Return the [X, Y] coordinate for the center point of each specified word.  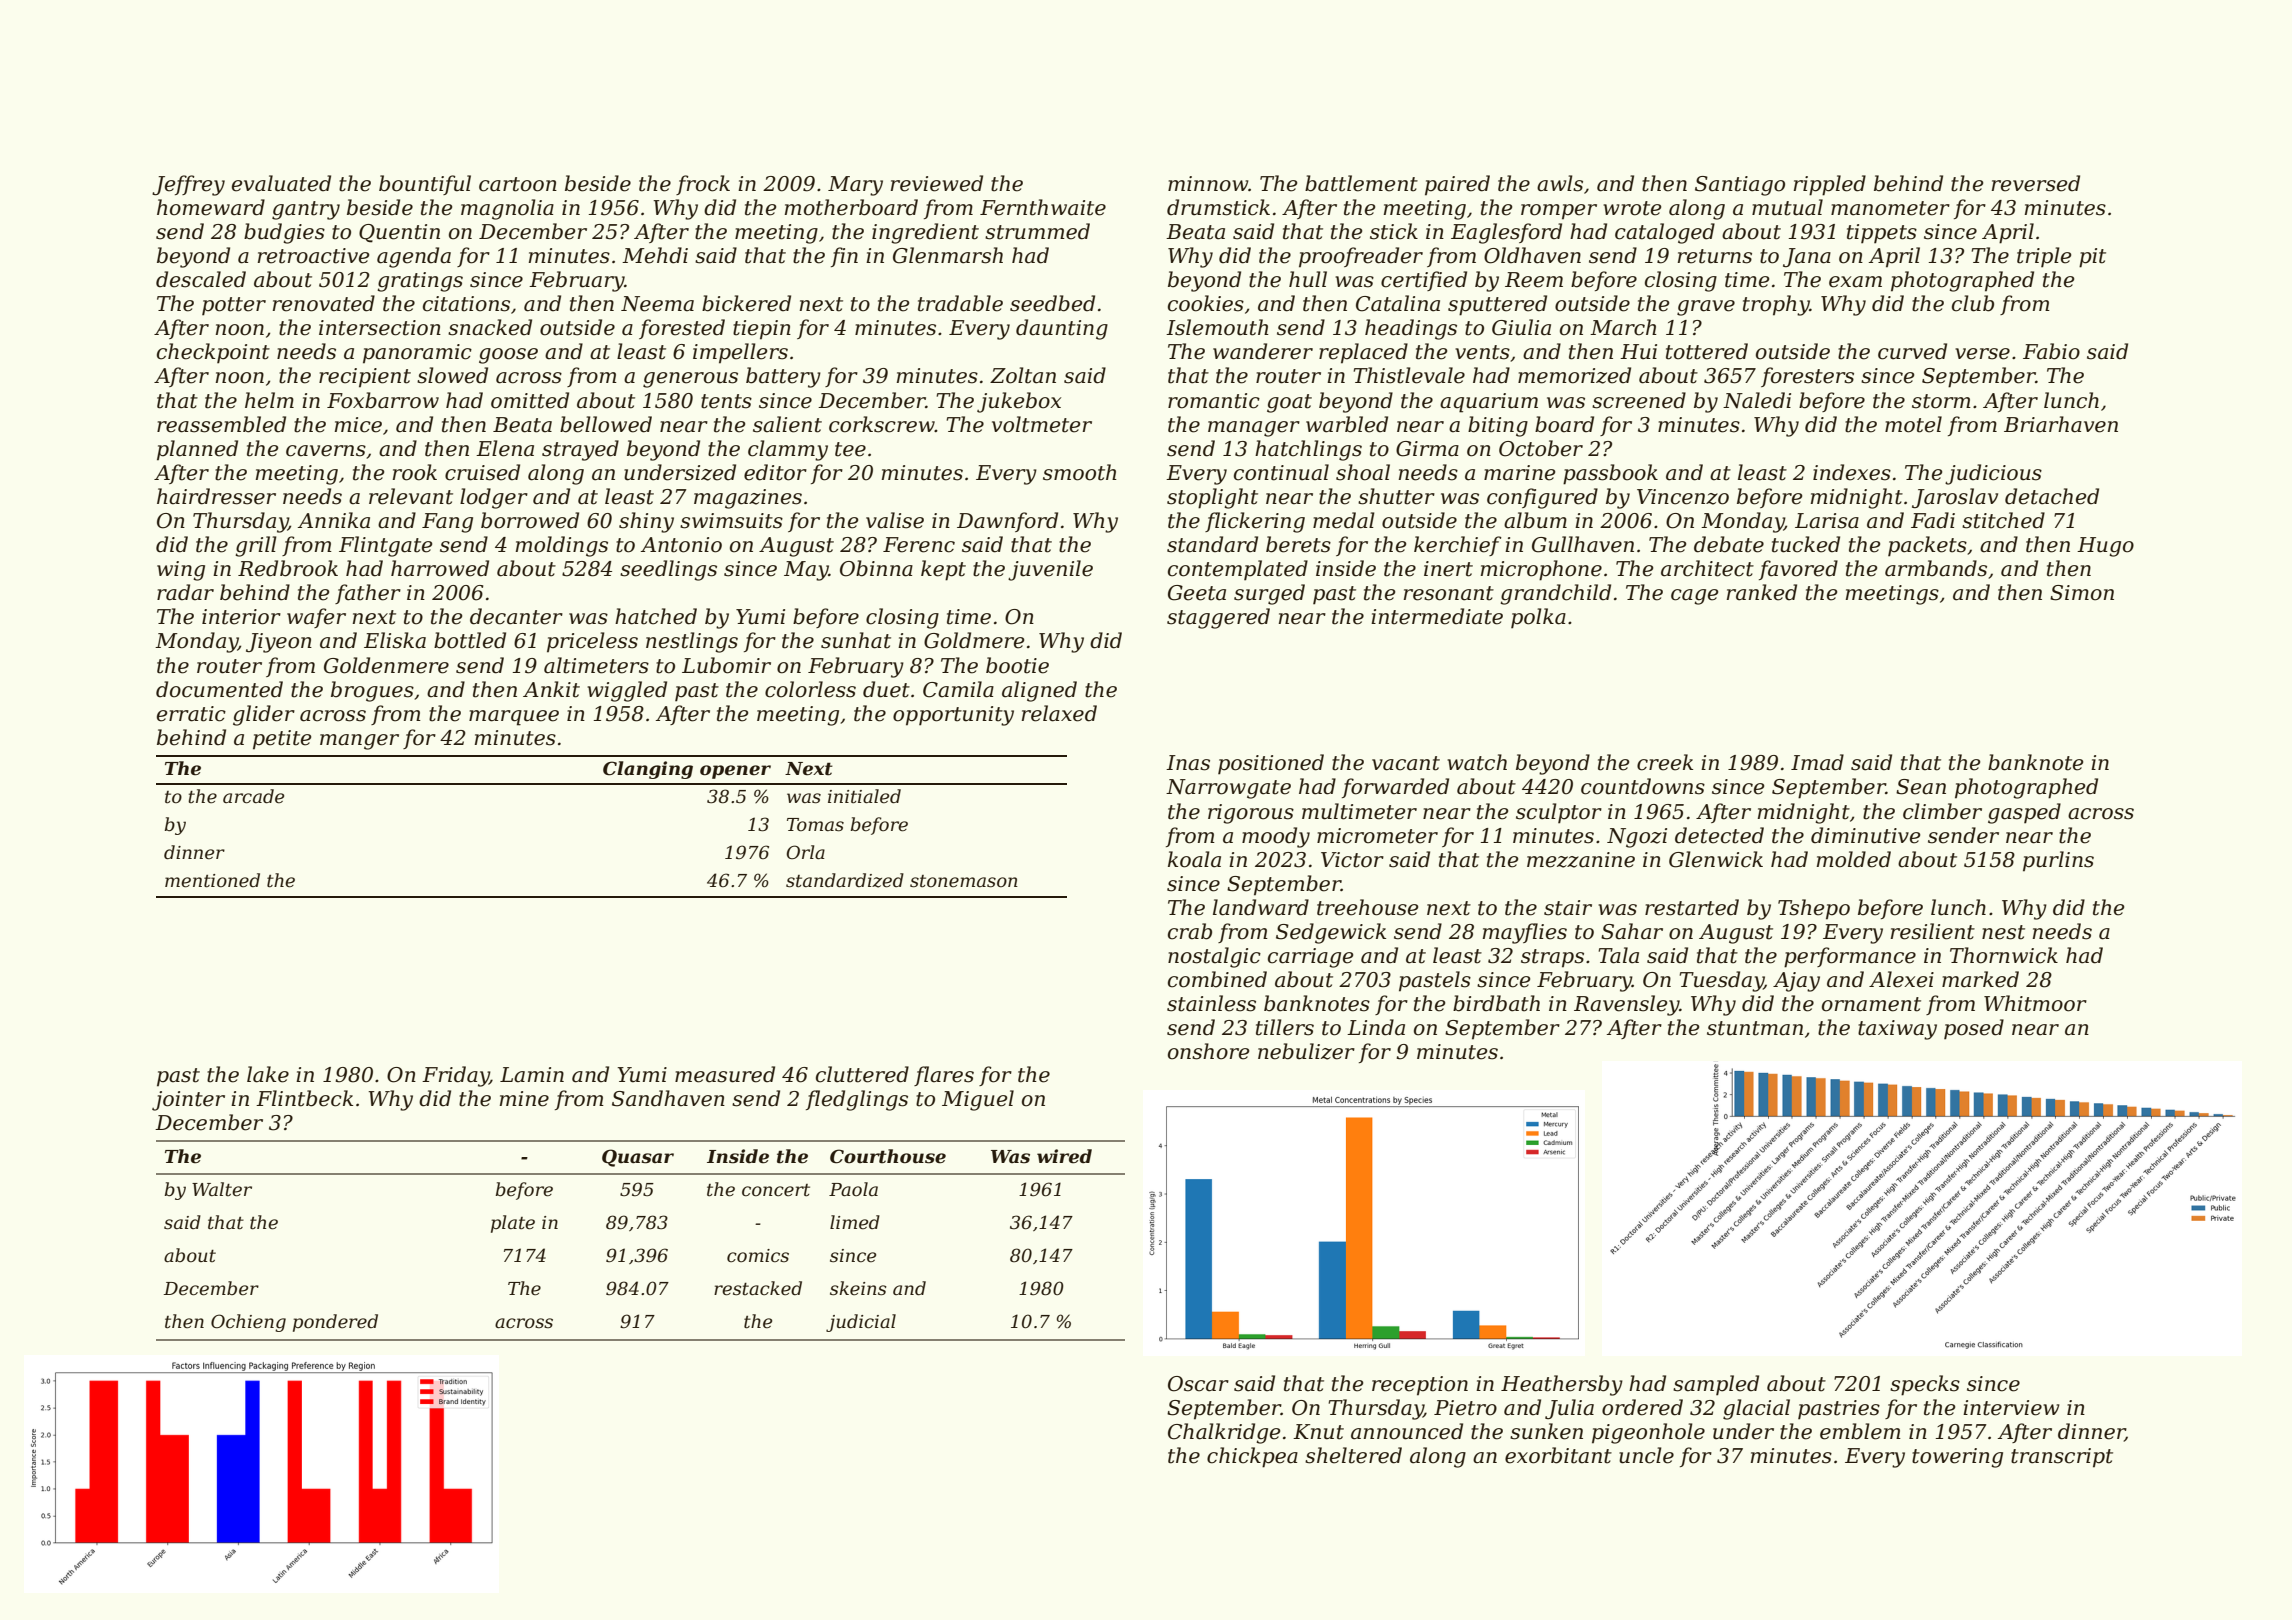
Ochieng [248, 1323]
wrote [1632, 208]
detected [1719, 835]
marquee [514, 718]
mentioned [212, 880]
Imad [1817, 762]
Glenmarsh [948, 255]
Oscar [1198, 1384]
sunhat [856, 640]
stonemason [964, 881]
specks [1925, 1385]
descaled [201, 279]
